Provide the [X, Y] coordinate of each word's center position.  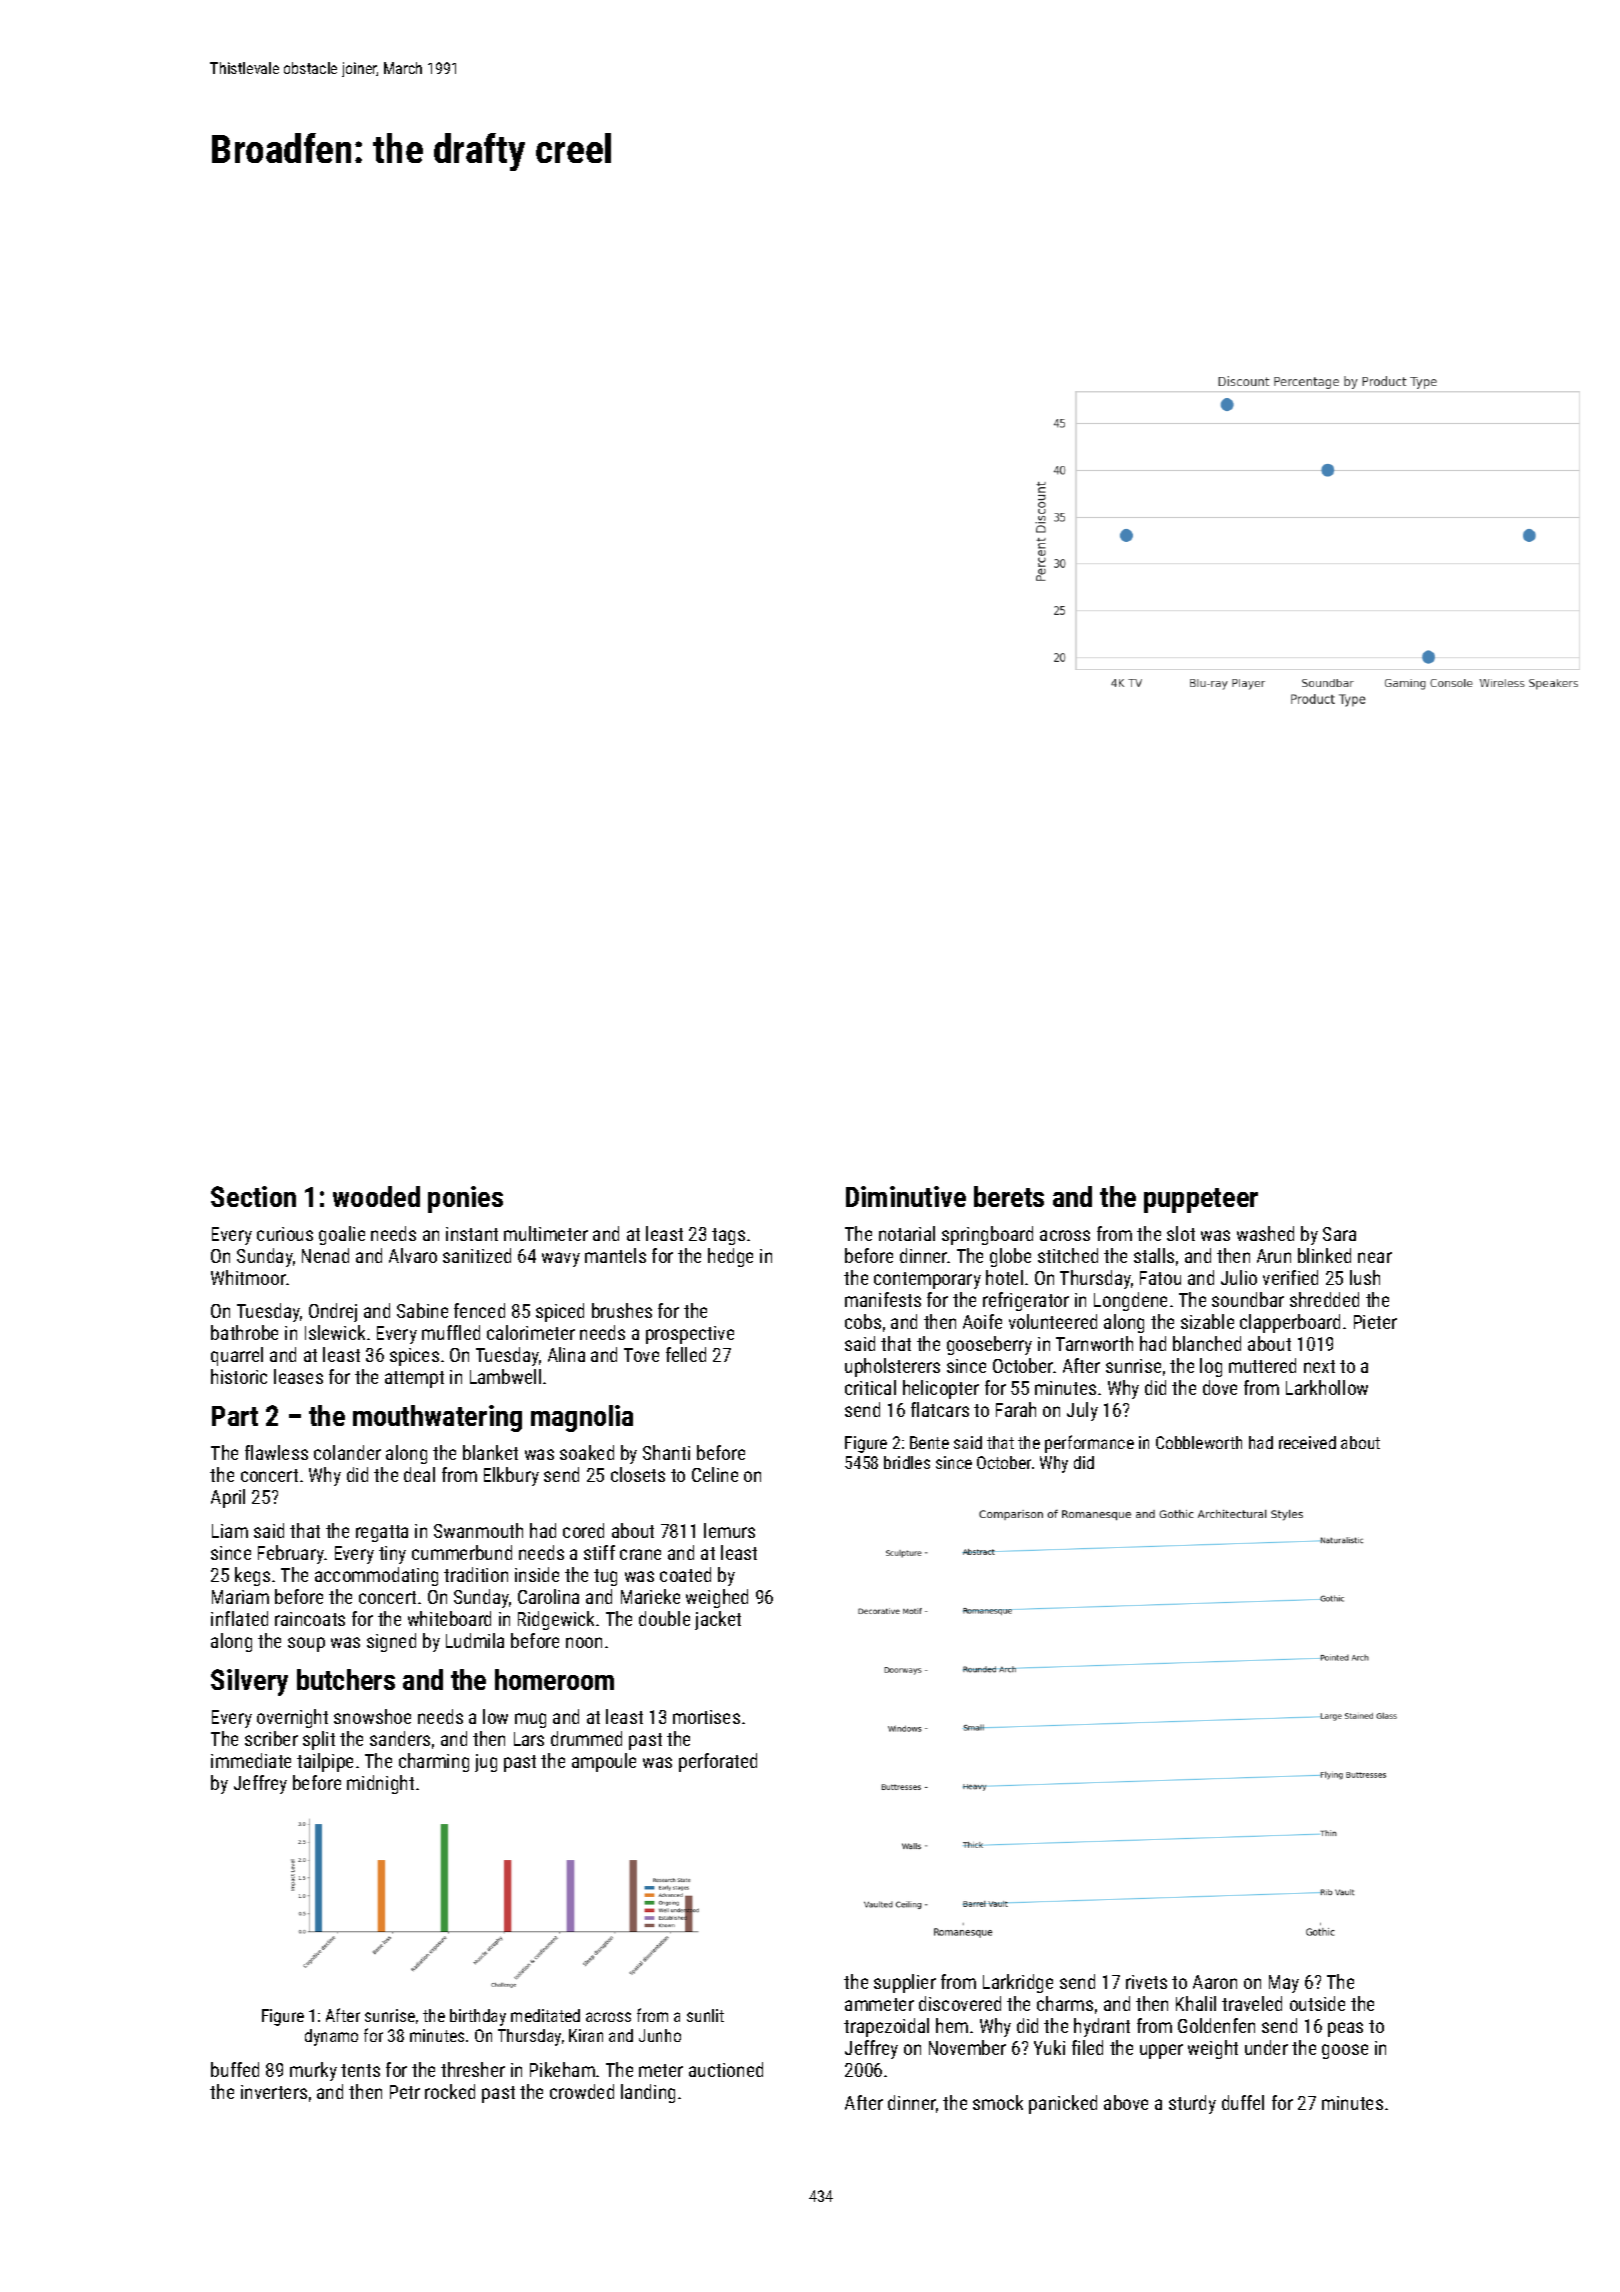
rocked [450, 2091]
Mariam [240, 1597]
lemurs [729, 1530]
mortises [706, 1717]
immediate [251, 1760]
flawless [276, 1452]
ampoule [604, 1762]
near [1375, 1257]
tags [728, 1236]
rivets [1146, 1982]
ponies [465, 1199]
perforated [718, 1762]
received [1307, 1442]
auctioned [726, 2069]
